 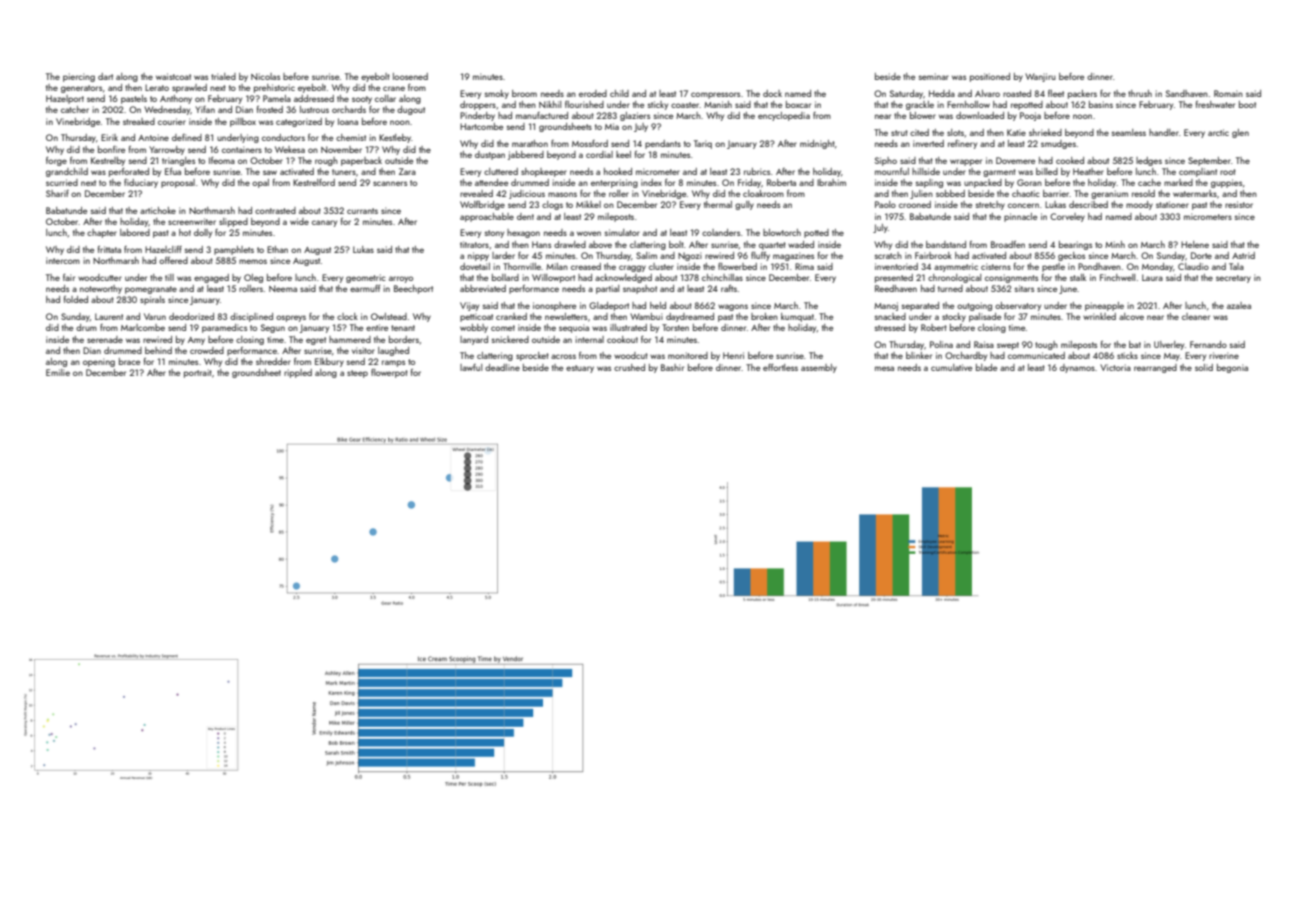 I want to click on slots, so click(x=955, y=132).
